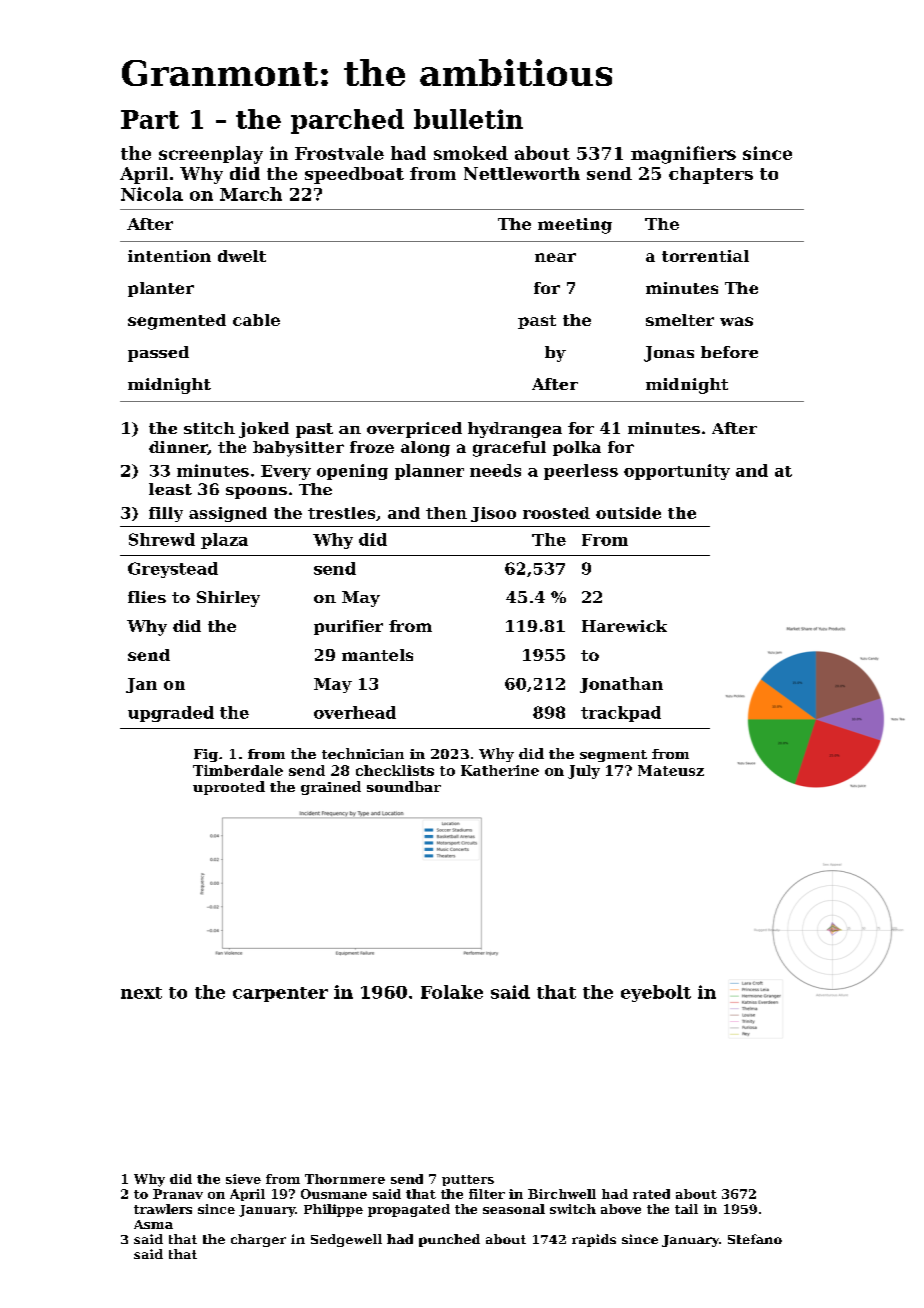 Image resolution: width=924 pixels, height=1308 pixels. What do you see at coordinates (170, 489) in the document?
I see `least` at bounding box center [170, 489].
